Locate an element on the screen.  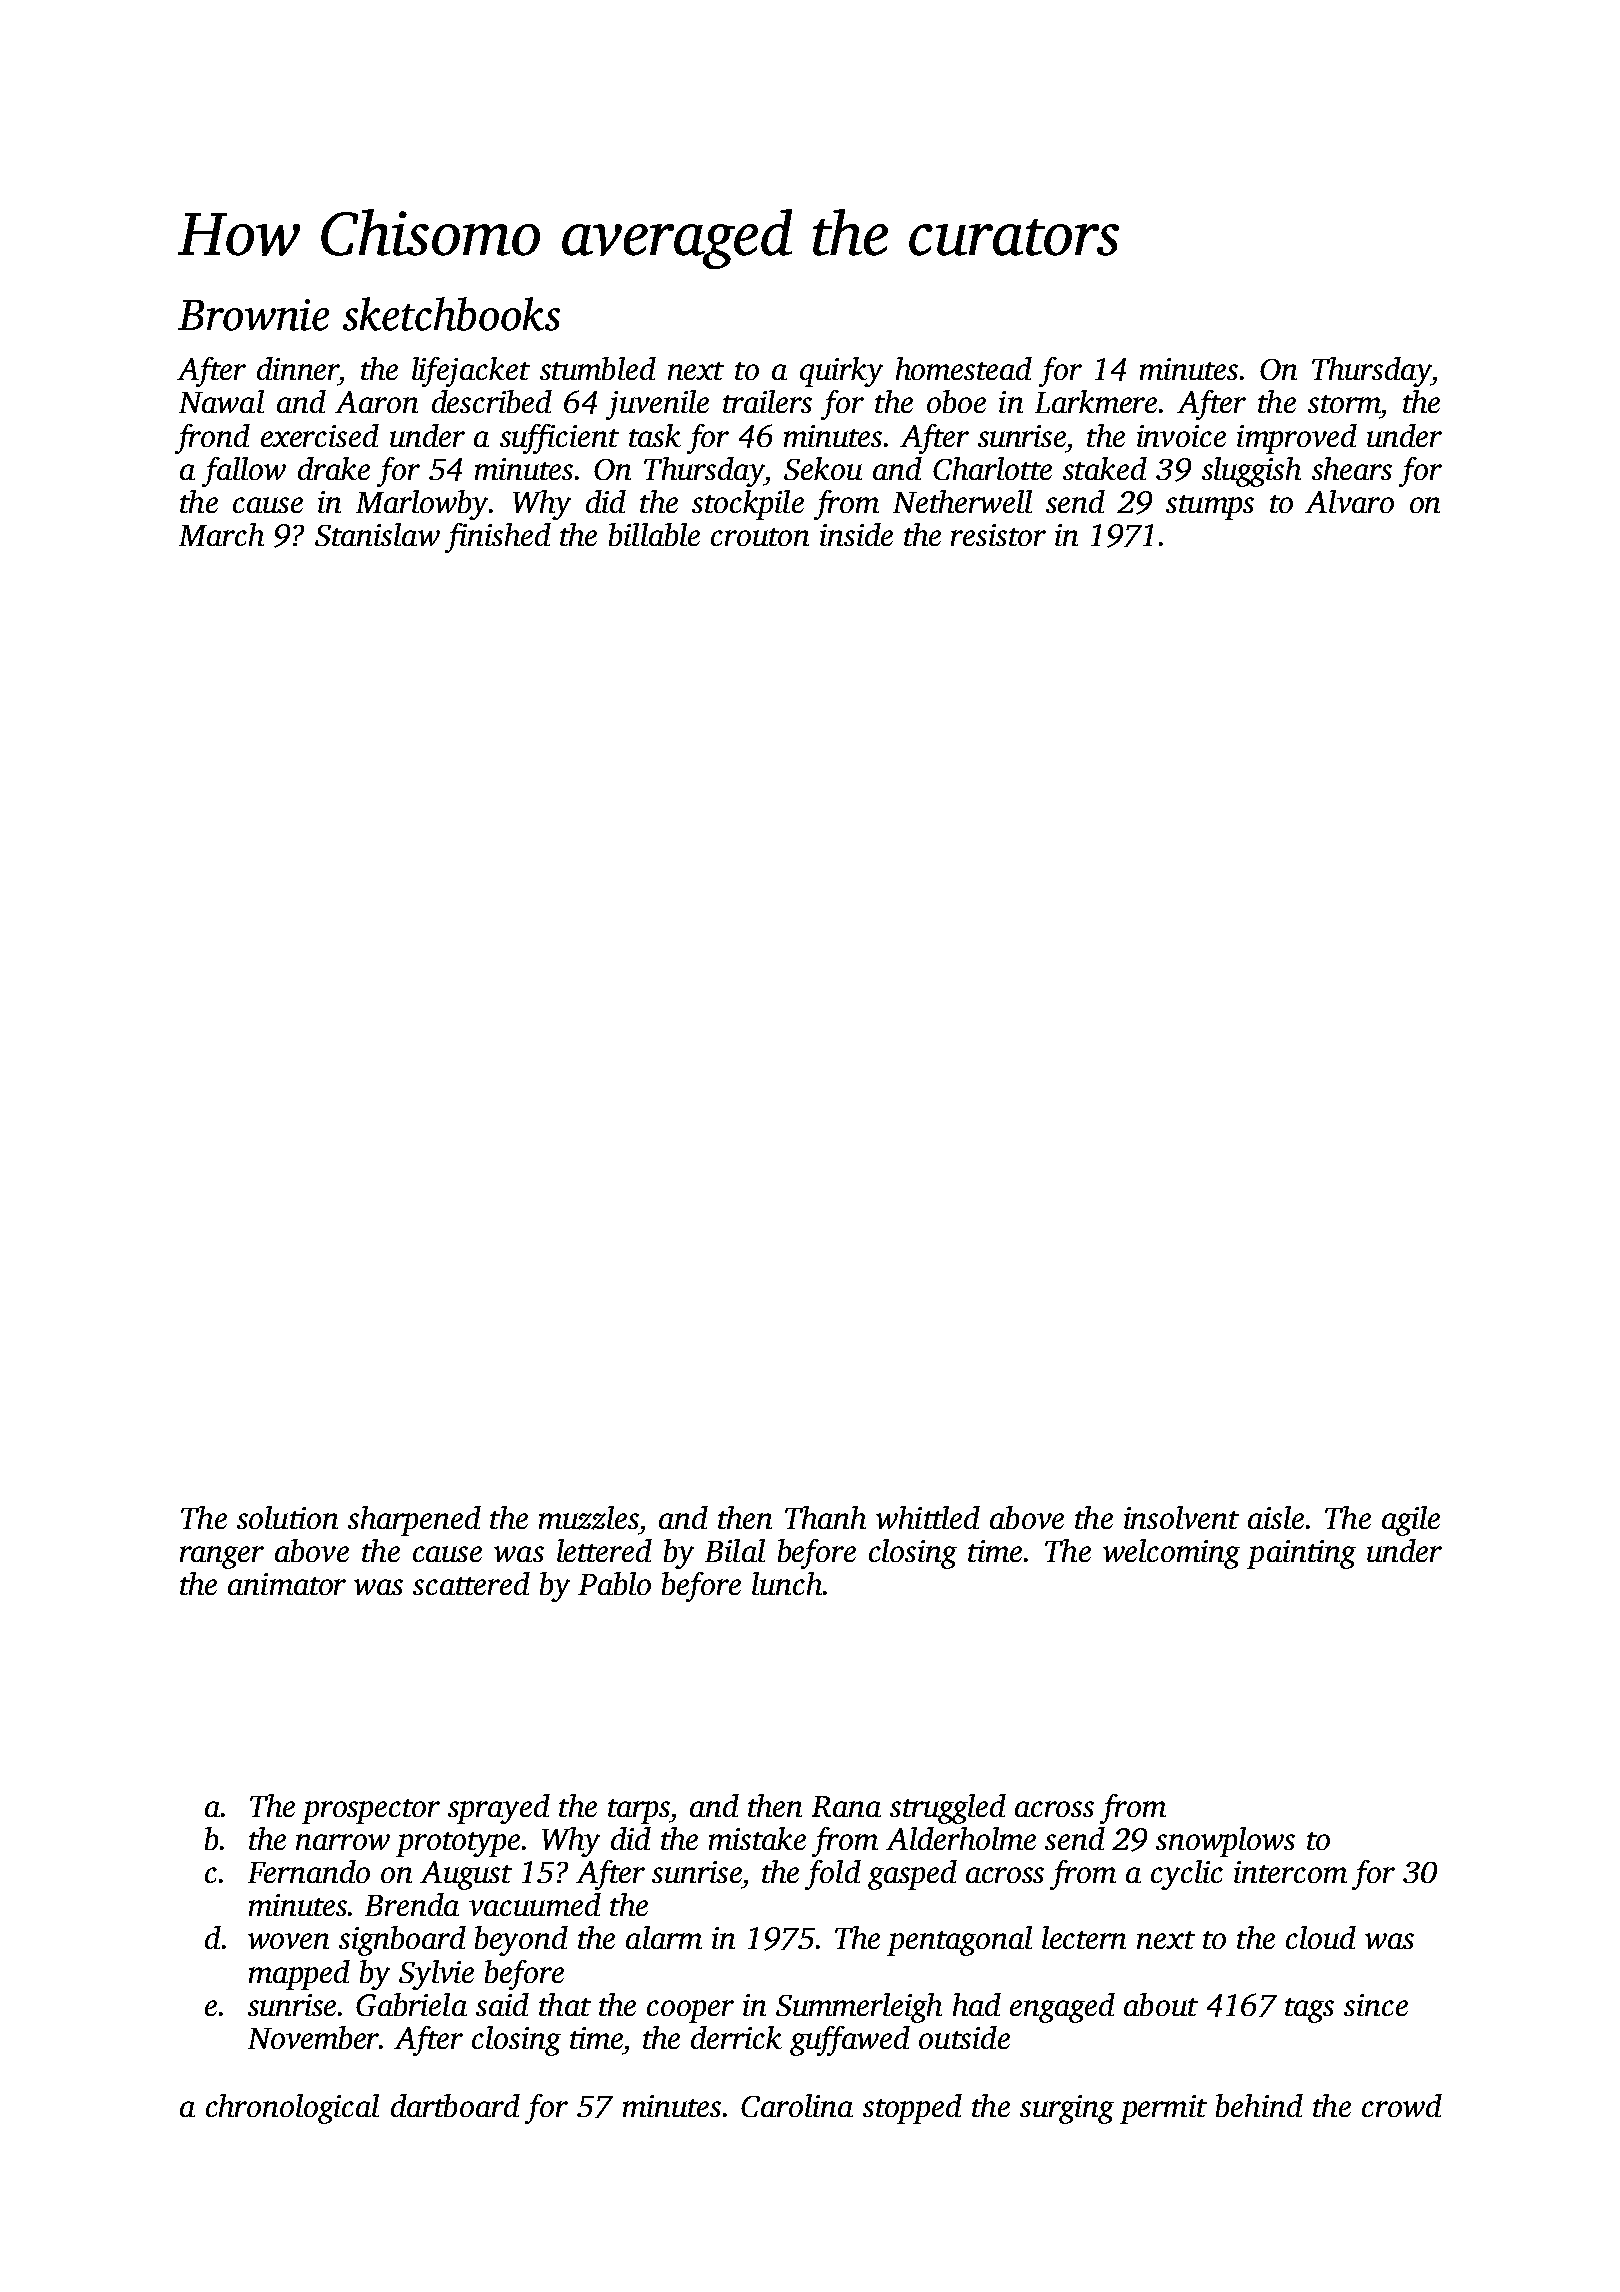
Larkmere is located at coordinates (1096, 401).
